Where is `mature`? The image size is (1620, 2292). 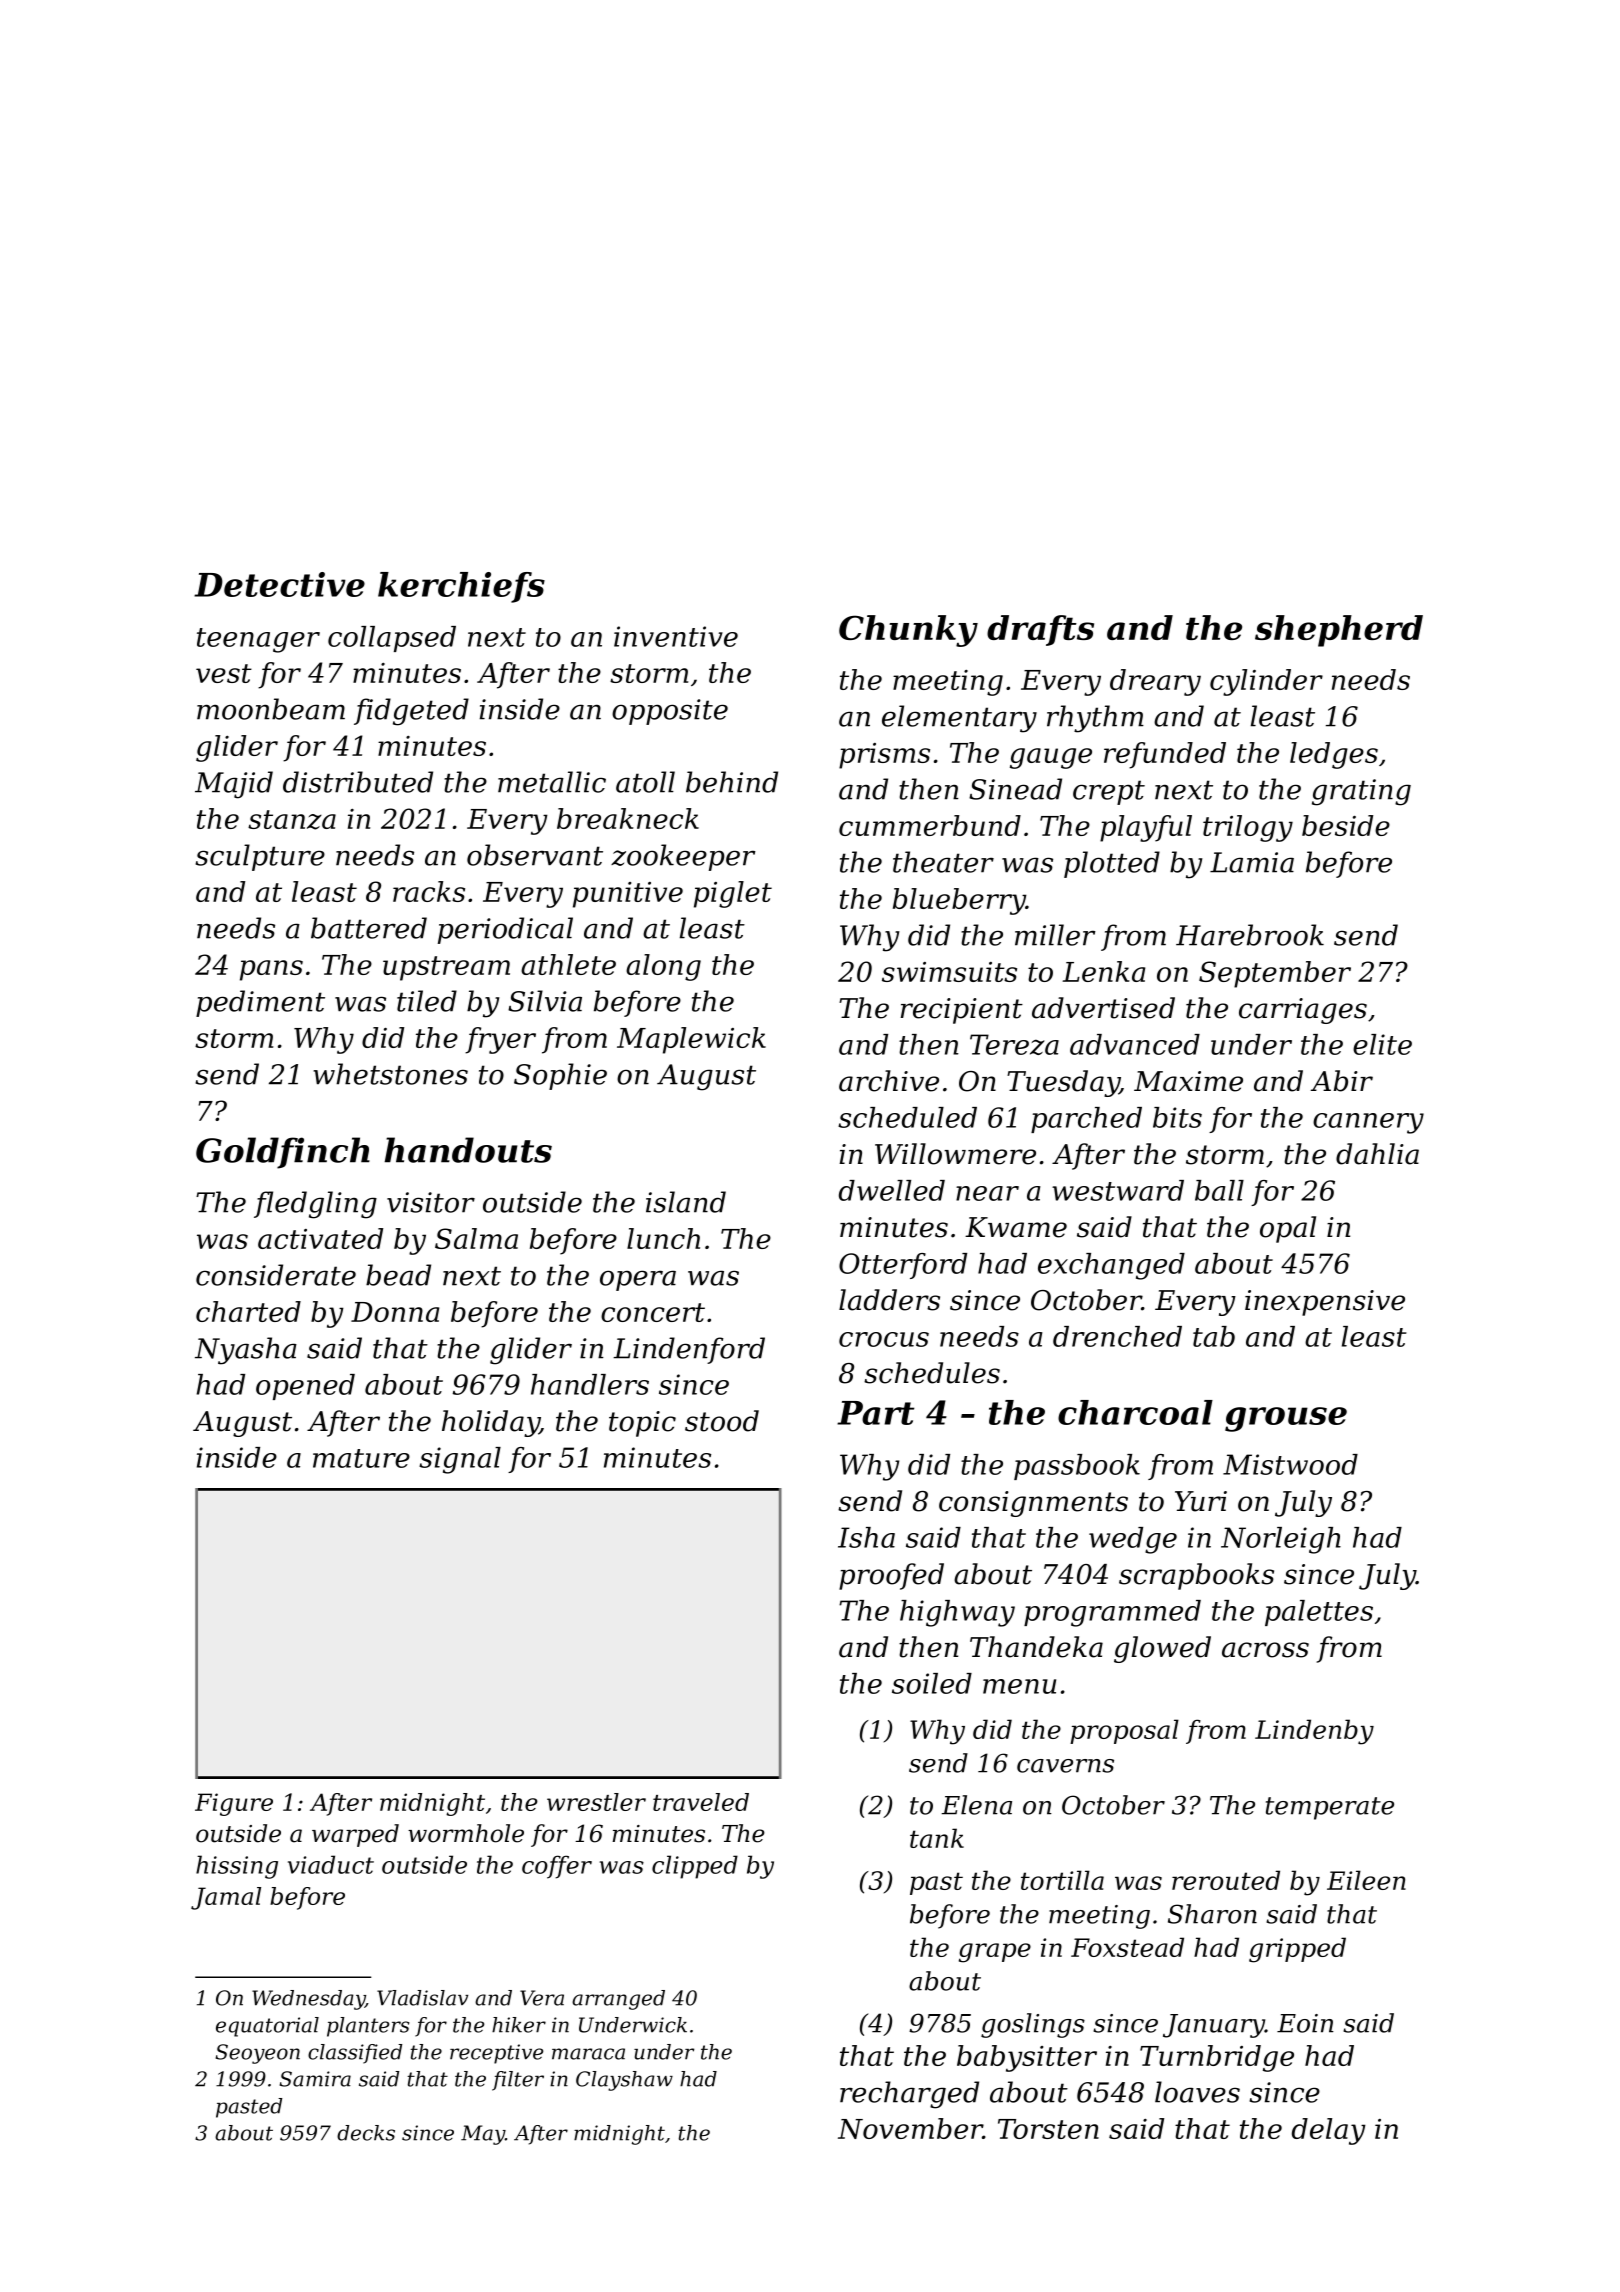 mature is located at coordinates (361, 1458).
